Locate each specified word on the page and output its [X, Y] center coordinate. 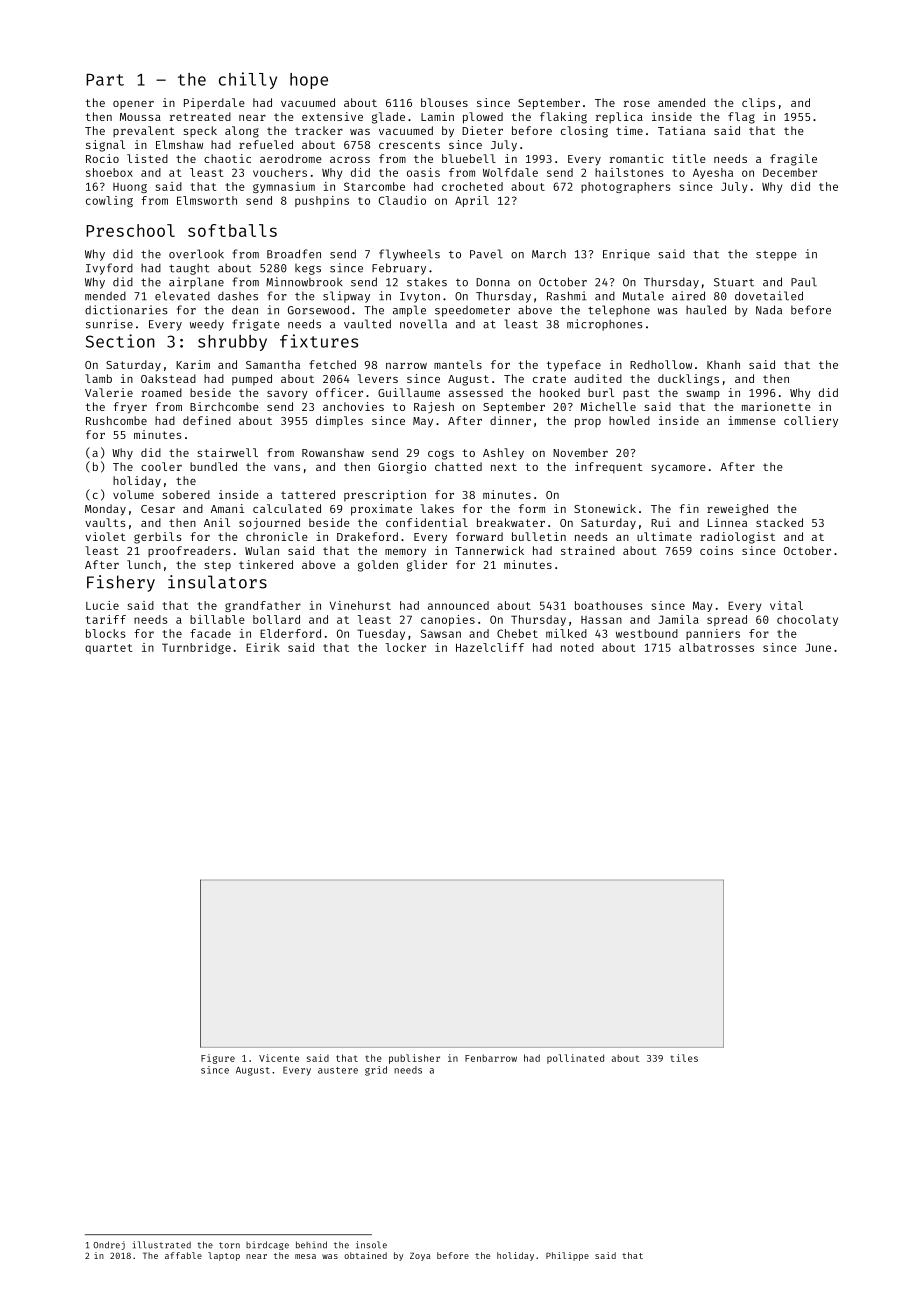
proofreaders [189, 552]
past [636, 394]
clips [758, 104]
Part [105, 80]
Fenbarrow [491, 1058]
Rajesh [434, 408]
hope [309, 81]
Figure [218, 1059]
